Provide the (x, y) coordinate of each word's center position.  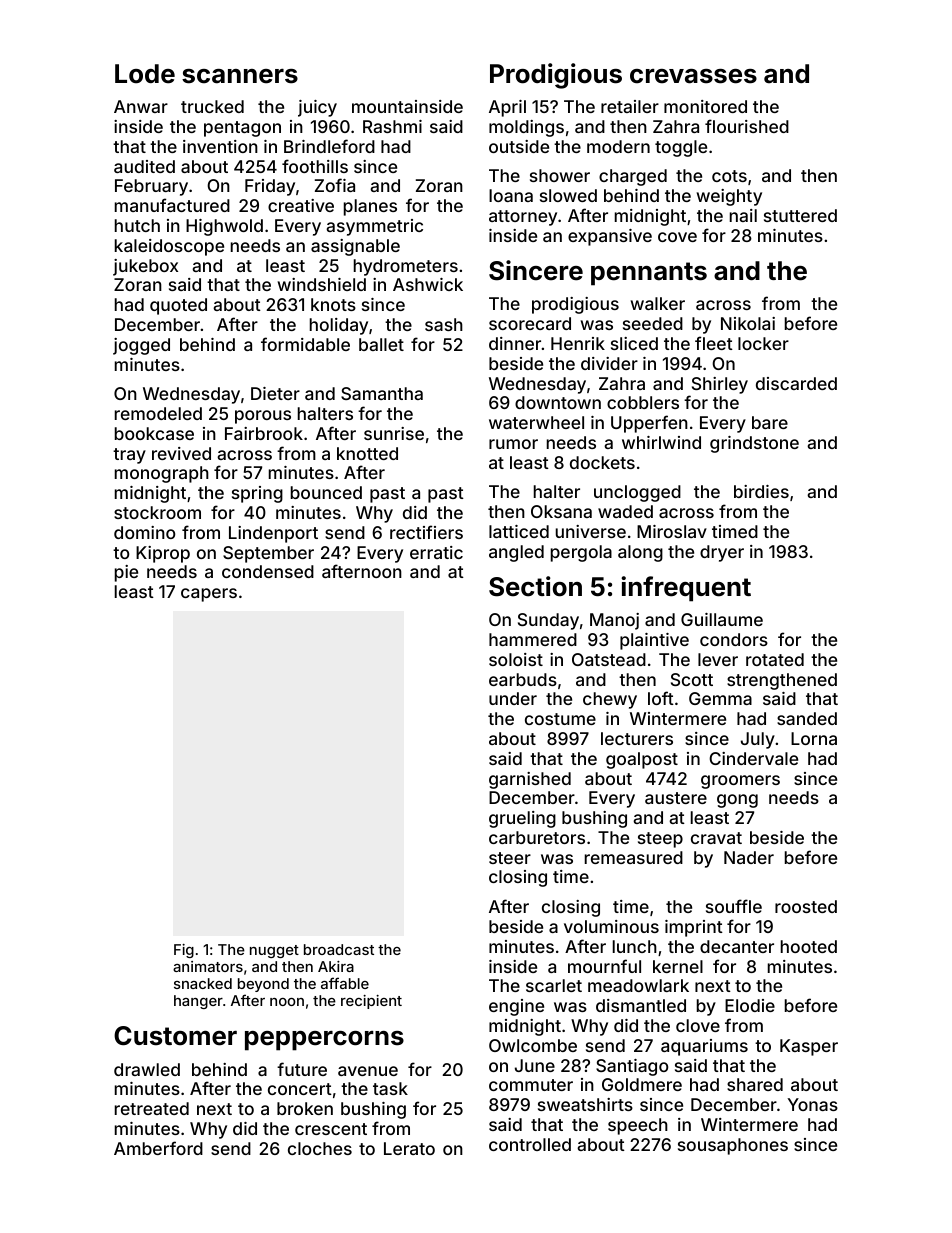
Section (535, 586)
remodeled (158, 413)
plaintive (654, 641)
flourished (747, 126)
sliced (634, 343)
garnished (530, 780)
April (507, 108)
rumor (513, 444)
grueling (522, 819)
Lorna (814, 738)
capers (209, 595)
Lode (145, 74)
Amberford (158, 1148)
